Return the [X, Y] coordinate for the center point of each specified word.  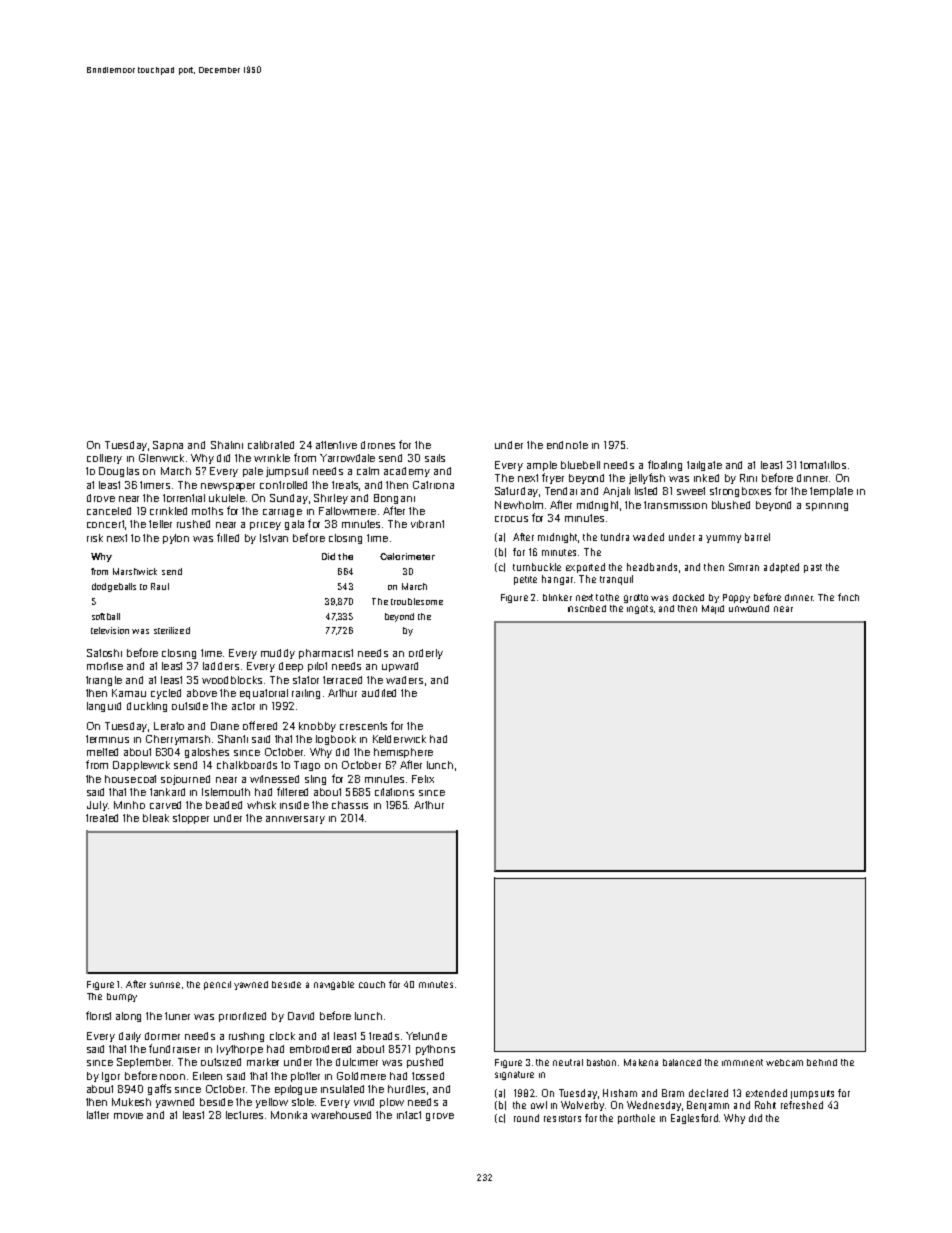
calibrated [271, 445]
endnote [567, 445]
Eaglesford [694, 1119]
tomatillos [823, 465]
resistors [562, 1118]
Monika [289, 1115]
